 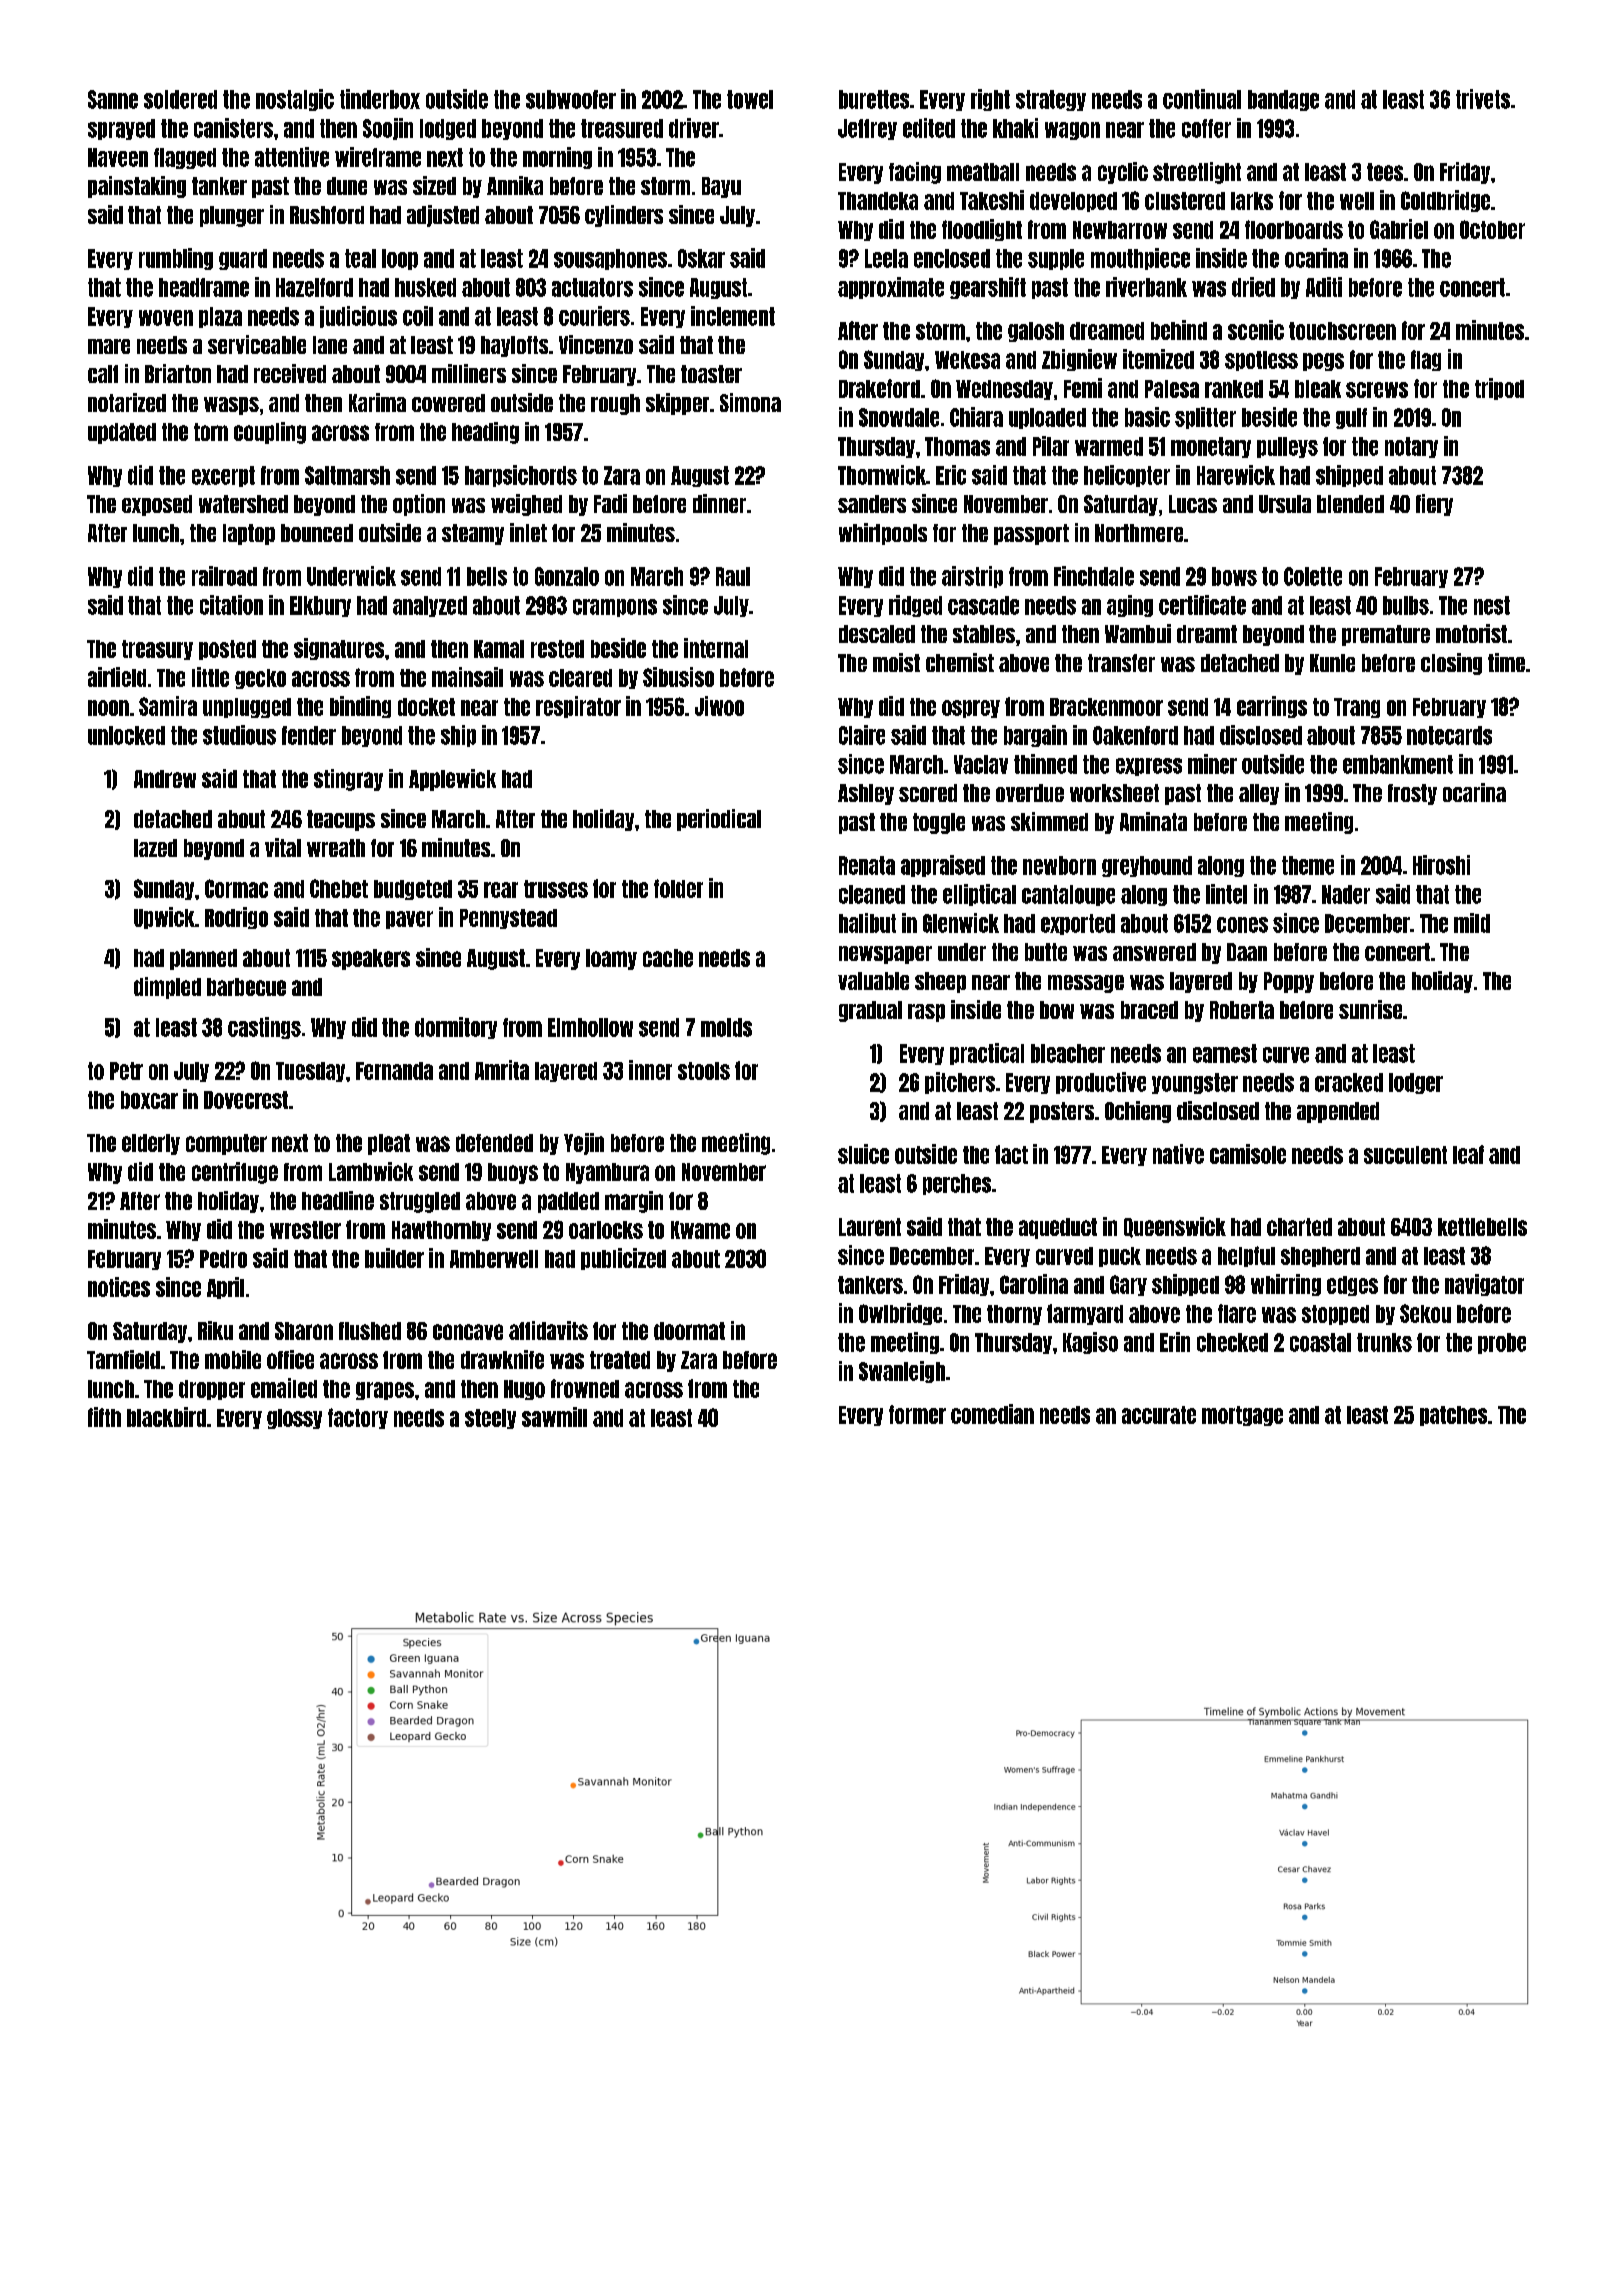 I want to click on Jiwoo, so click(x=719, y=706).
